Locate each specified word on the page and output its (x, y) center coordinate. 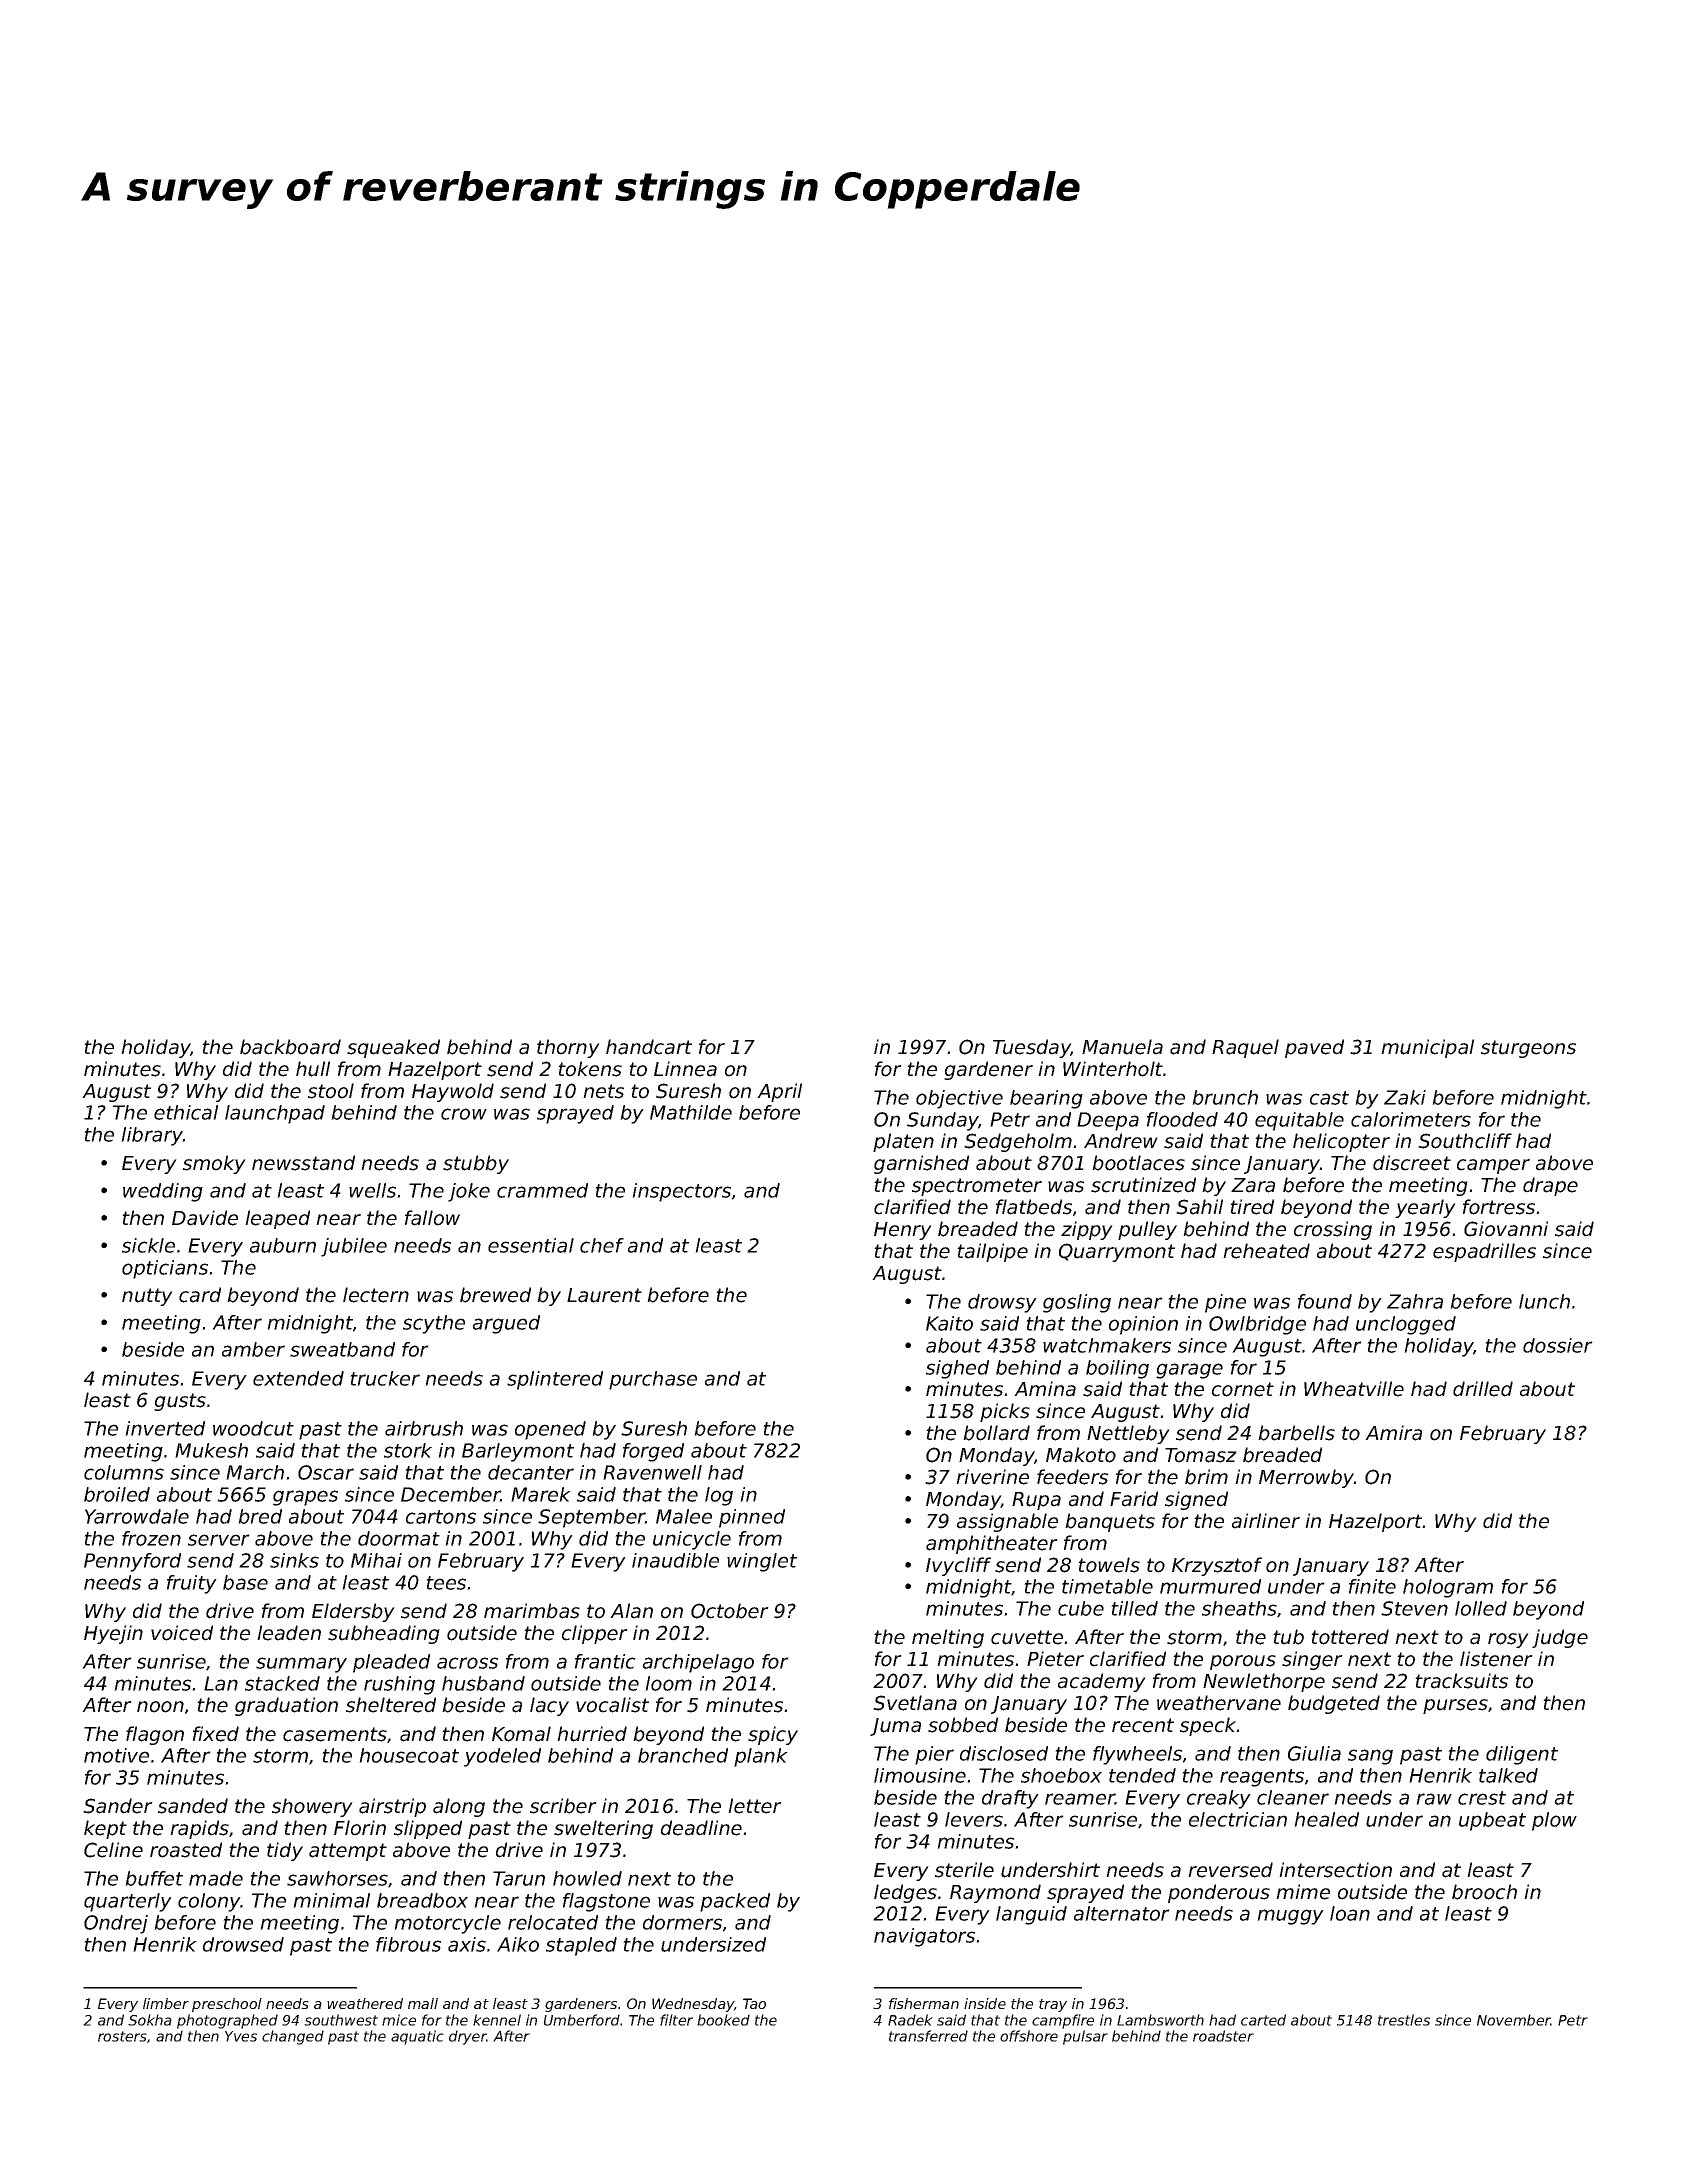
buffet (154, 1878)
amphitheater (992, 1544)
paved (1314, 1048)
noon (160, 1707)
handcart (649, 1047)
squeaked (393, 1048)
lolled (1481, 1608)
